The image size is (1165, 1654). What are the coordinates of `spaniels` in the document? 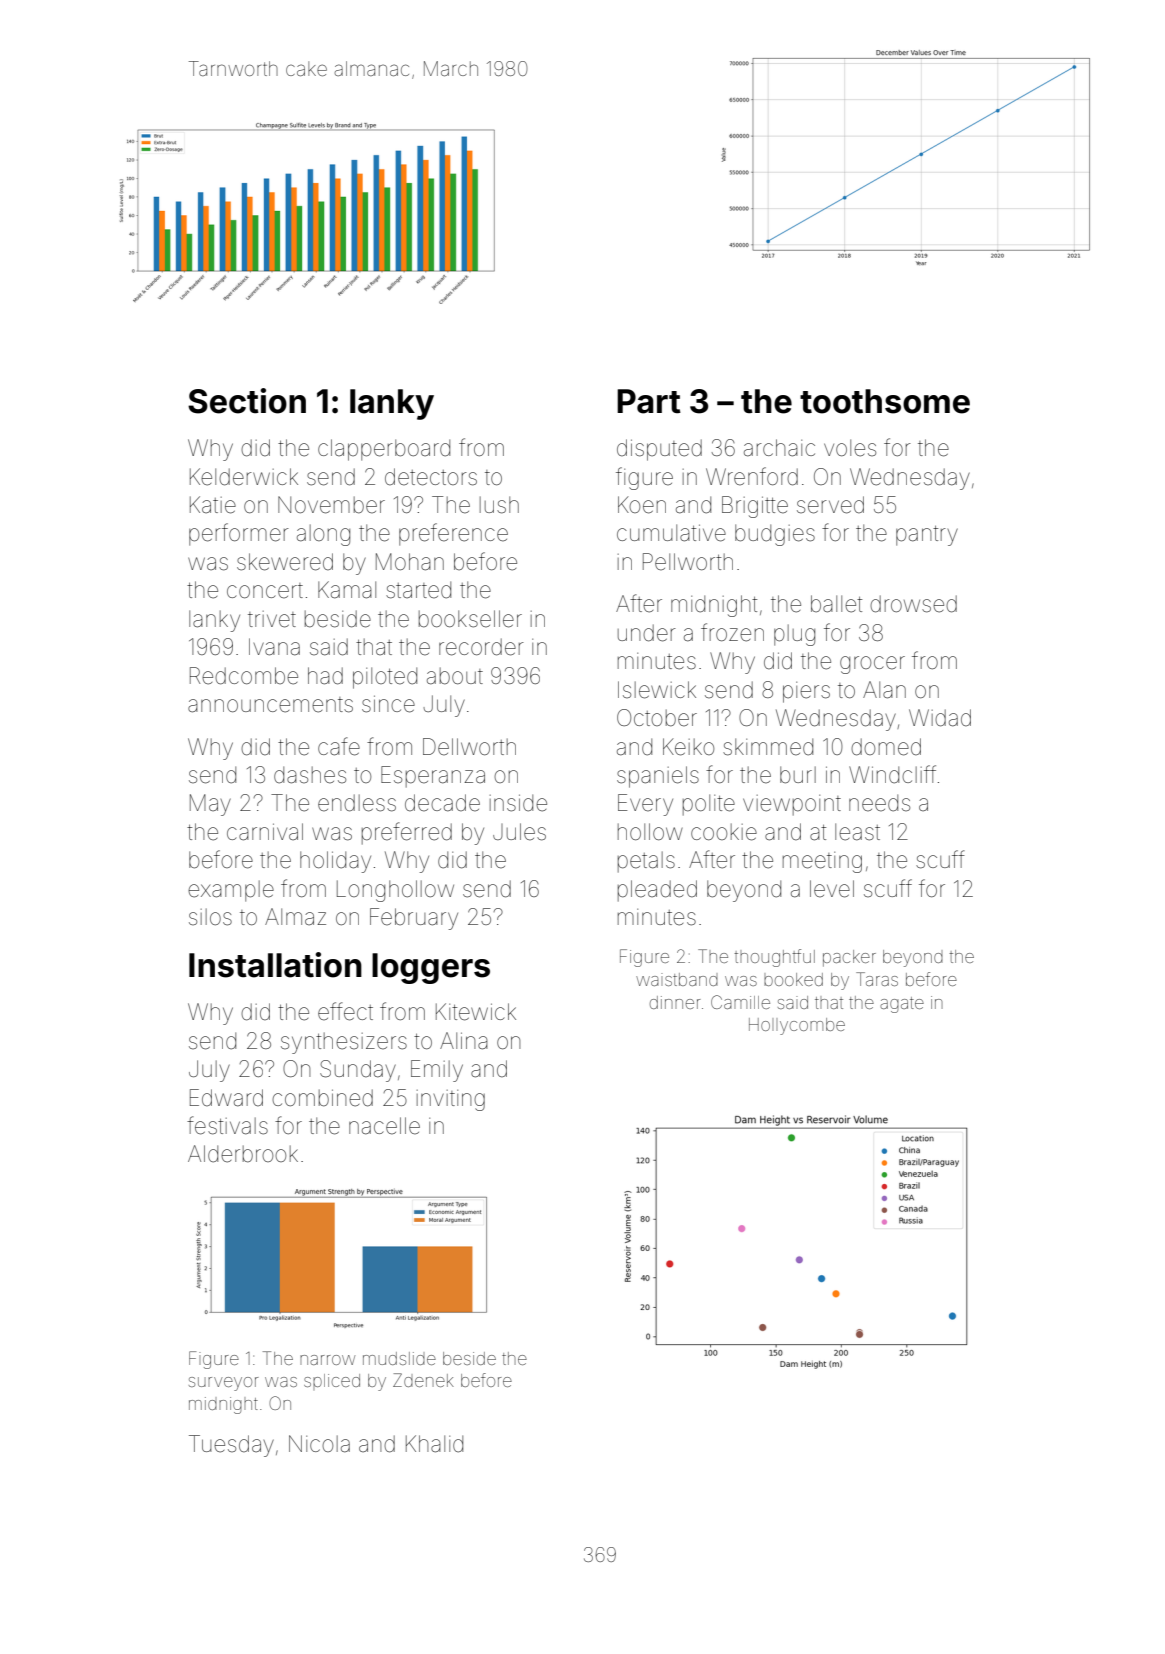 It's located at (658, 777).
